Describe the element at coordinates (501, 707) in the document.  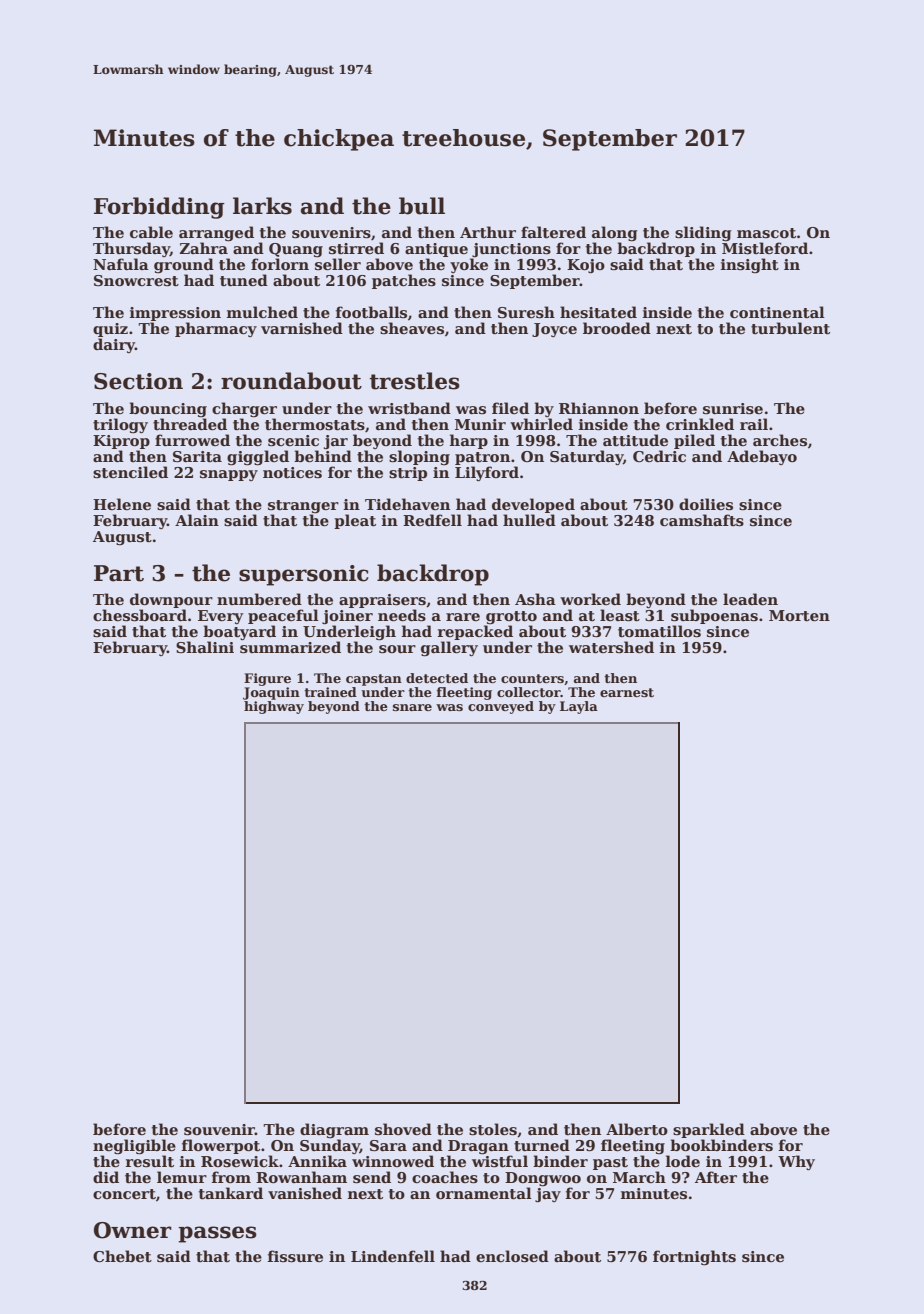
I see `conveyed` at that location.
